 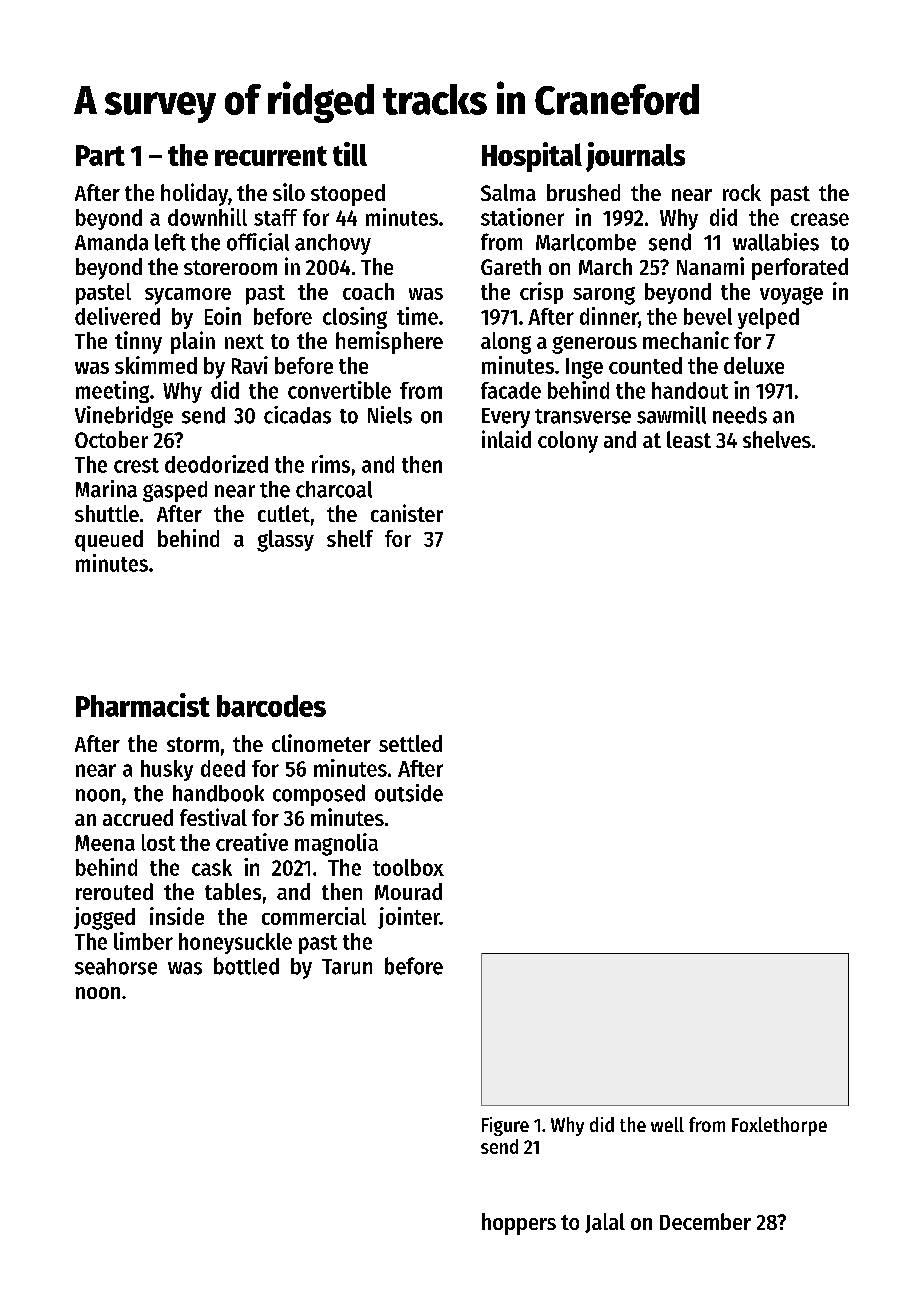 What do you see at coordinates (777, 439) in the screenshot?
I see `shelves` at bounding box center [777, 439].
